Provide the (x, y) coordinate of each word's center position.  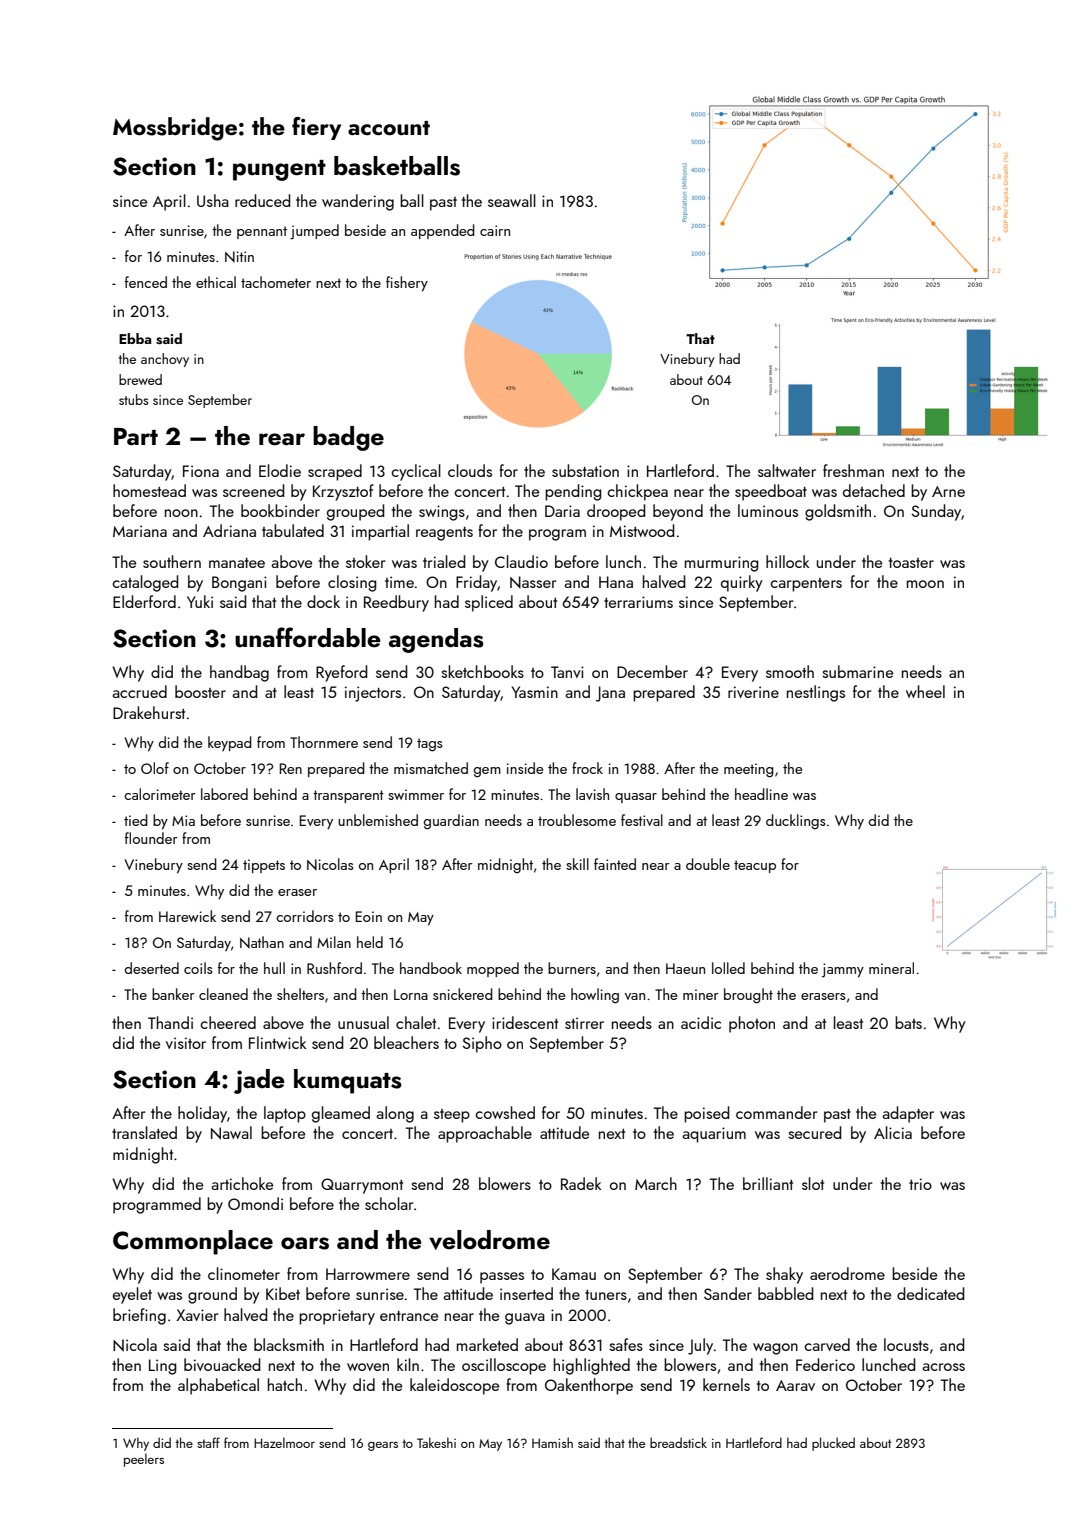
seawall (512, 200)
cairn (495, 230)
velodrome (489, 1240)
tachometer (276, 282)
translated (144, 1132)
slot (813, 1183)
